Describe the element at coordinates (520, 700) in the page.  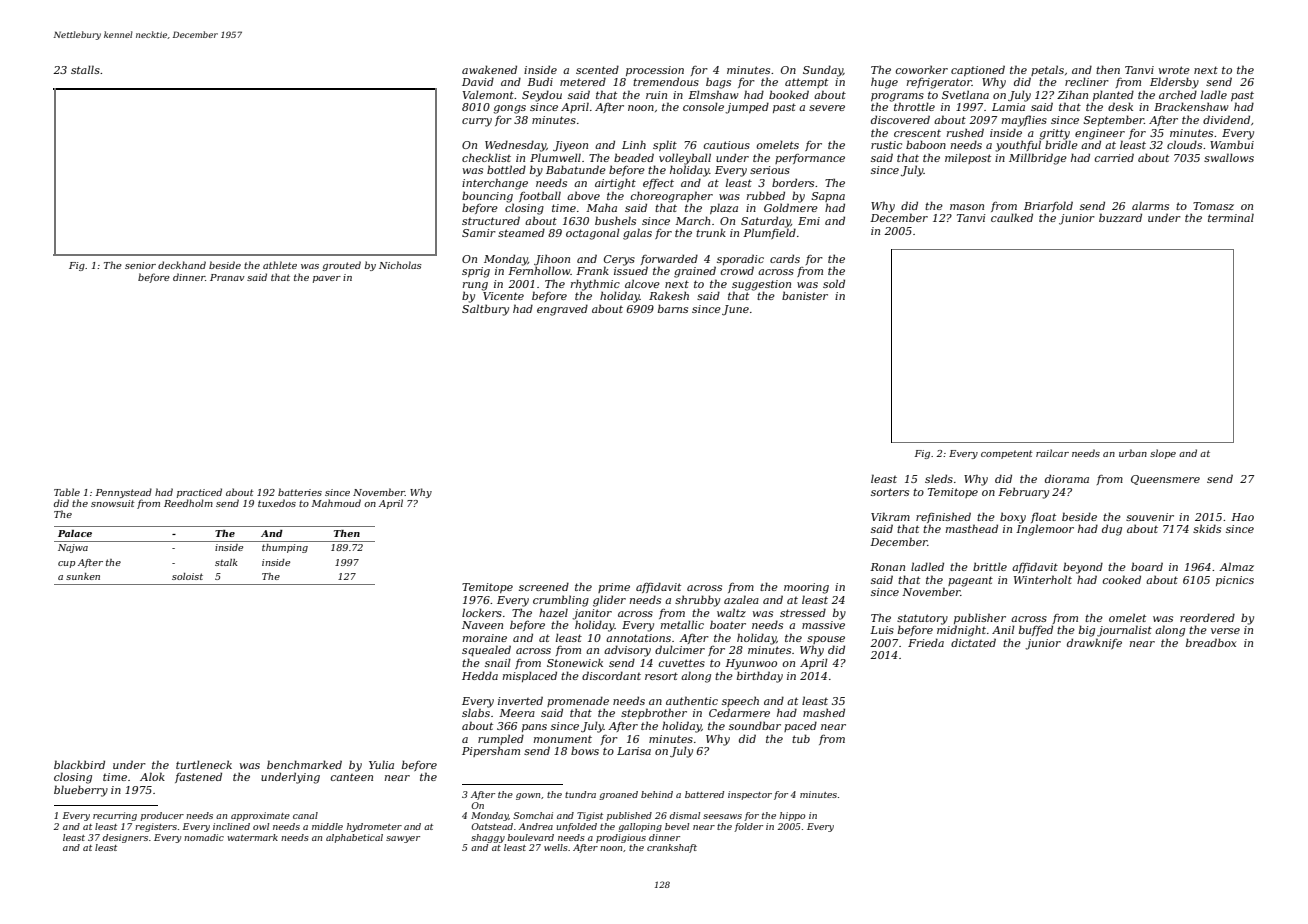
I see `inverted` at that location.
